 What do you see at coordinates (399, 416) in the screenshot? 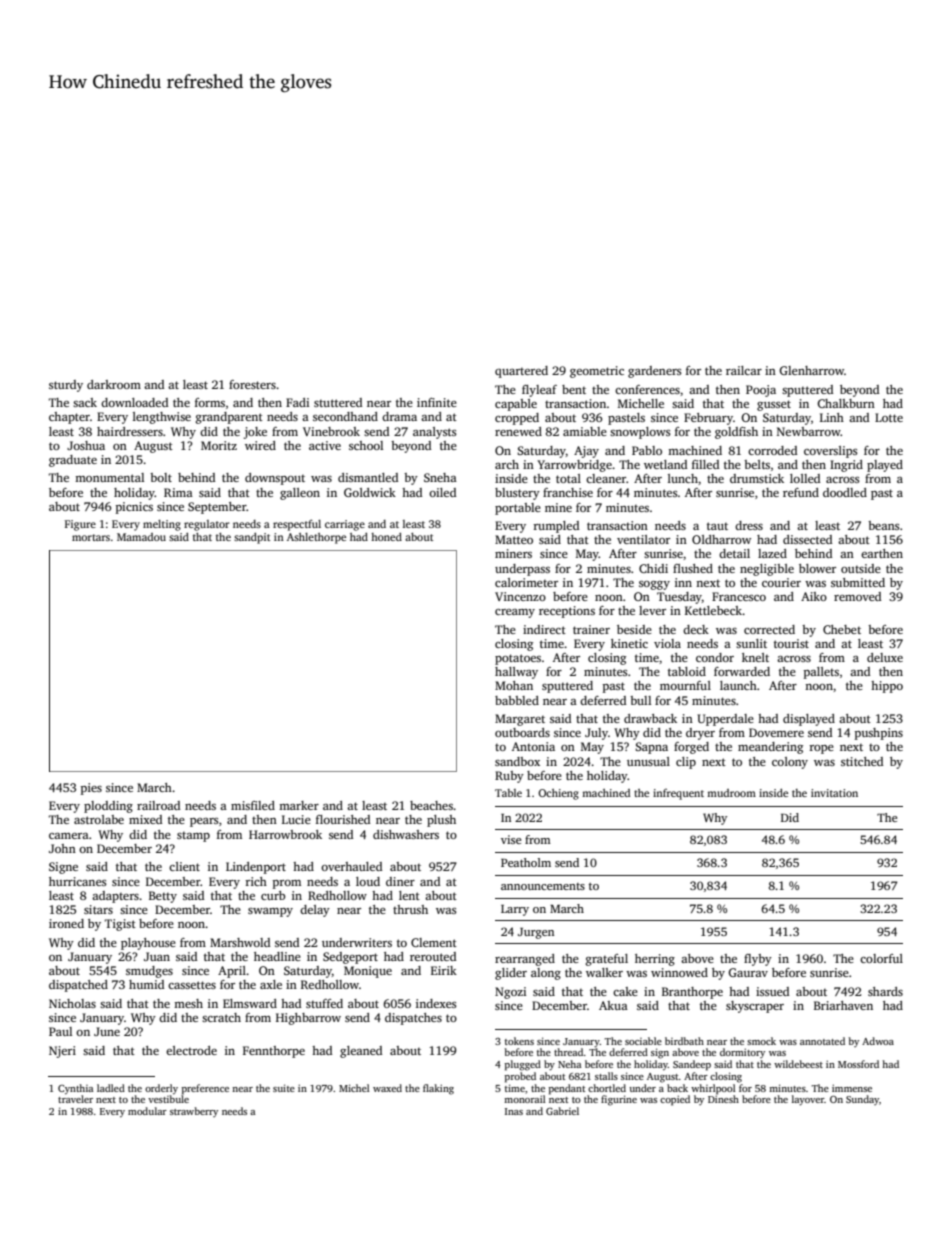
I see `drama` at bounding box center [399, 416].
